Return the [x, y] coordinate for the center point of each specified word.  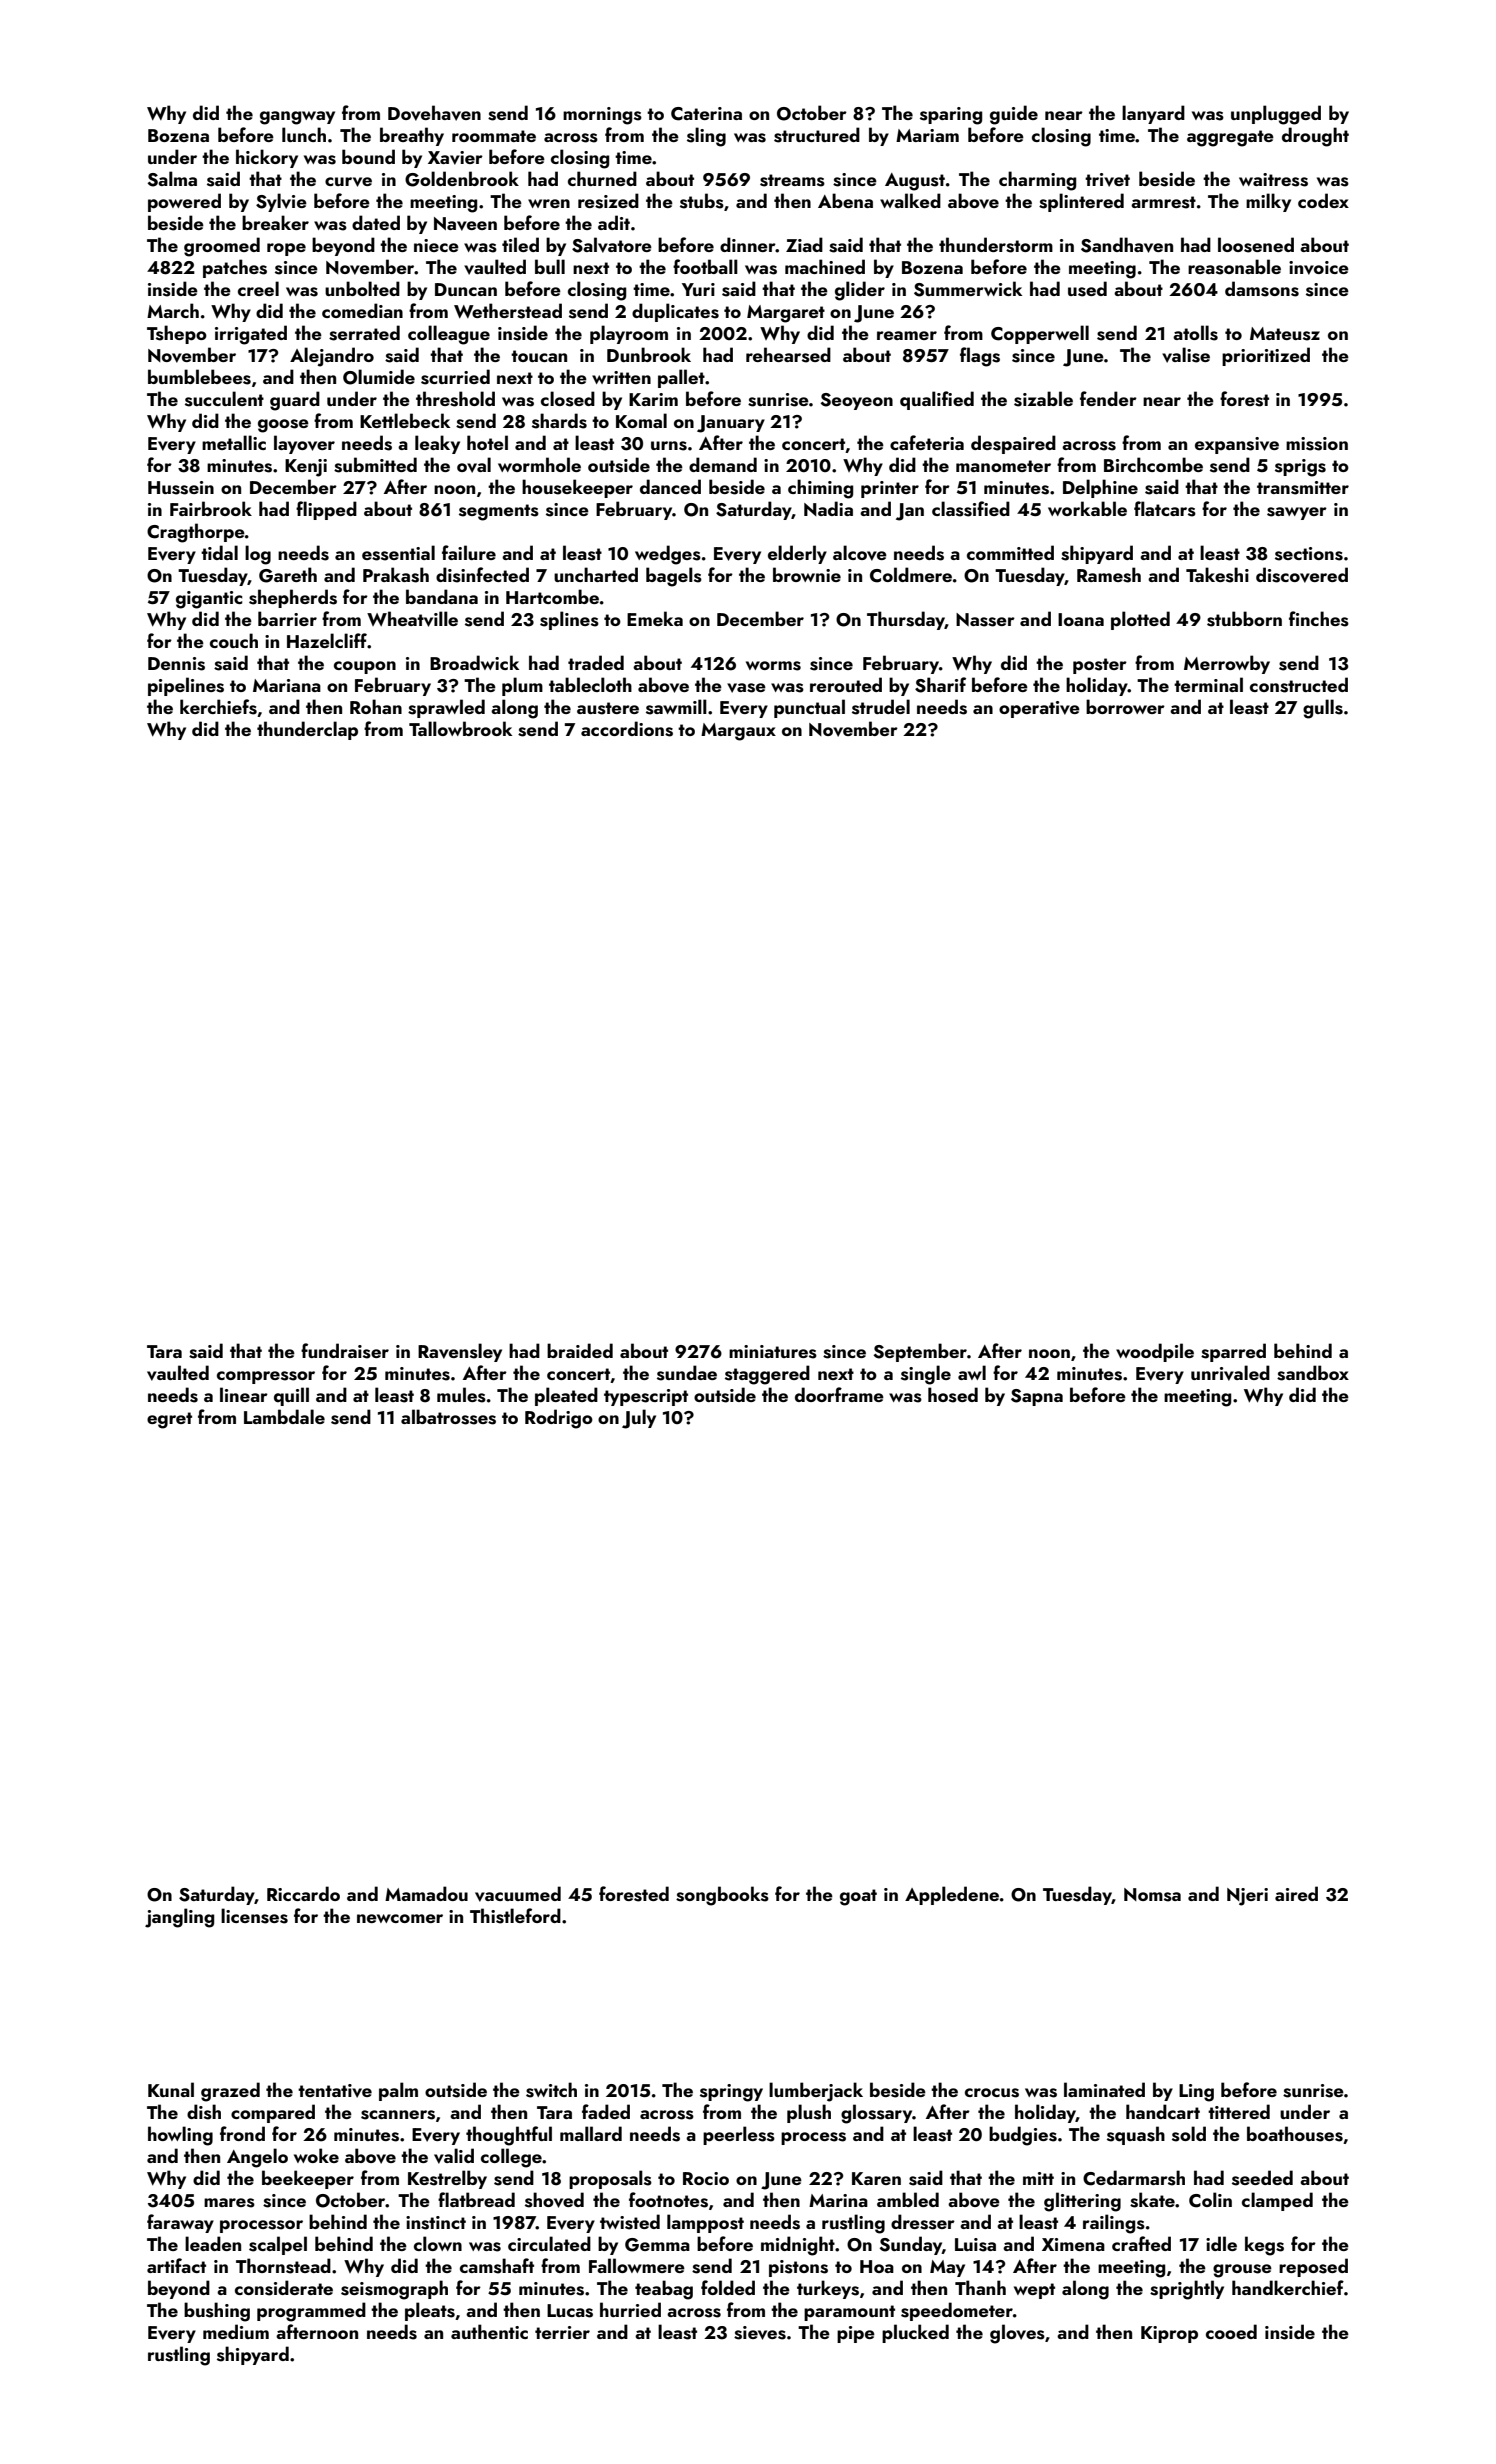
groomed [222, 247]
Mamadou [426, 1893]
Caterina [706, 114]
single [926, 1375]
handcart [1163, 2111]
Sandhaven [1127, 245]
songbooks [722, 1896]
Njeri [1247, 1897]
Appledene [952, 1895]
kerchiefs [218, 707]
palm [398, 2091]
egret [169, 1420]
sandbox [1313, 1373]
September [920, 1352]
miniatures [773, 1352]
